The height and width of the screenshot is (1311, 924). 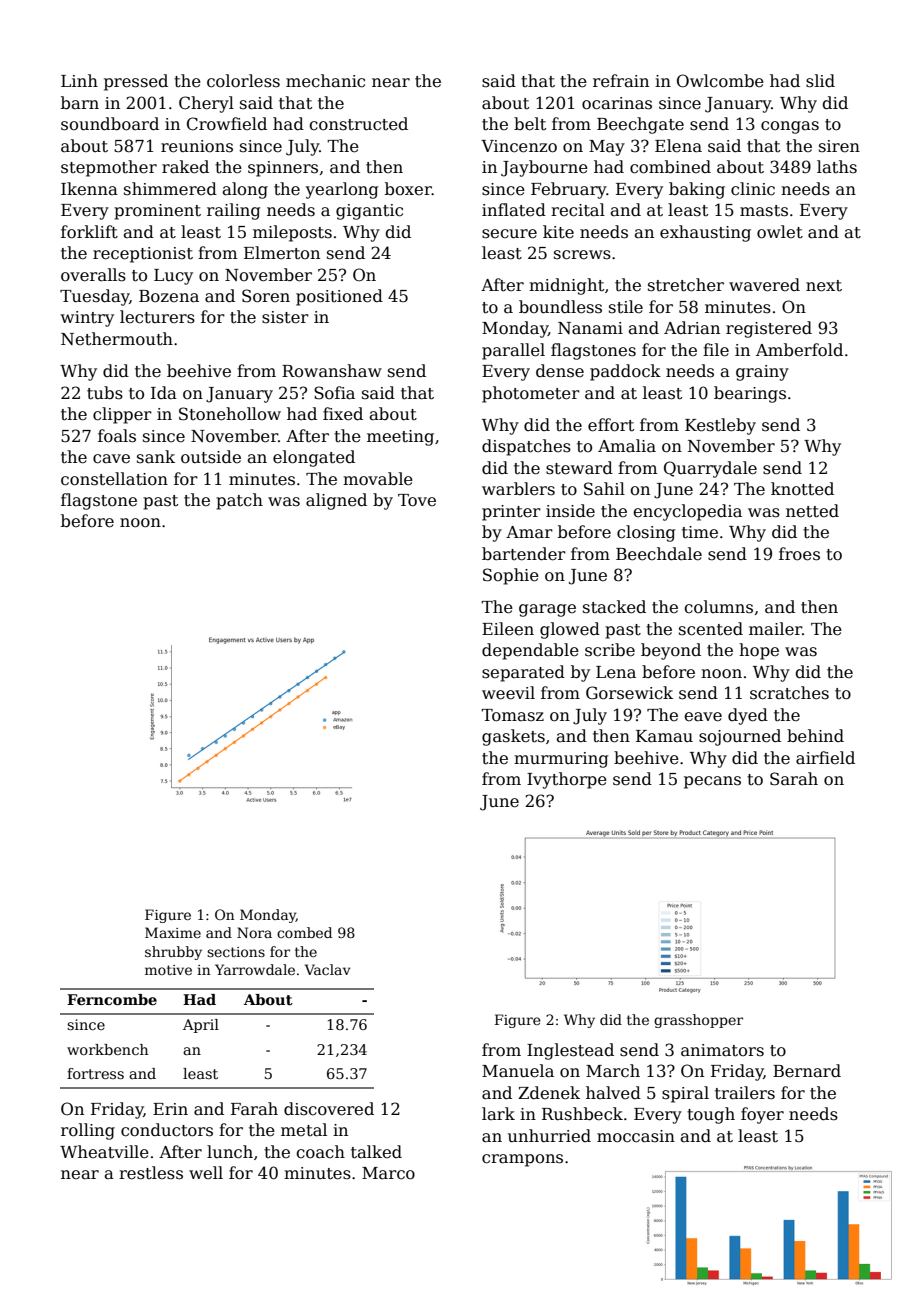 I want to click on next, so click(x=824, y=286).
